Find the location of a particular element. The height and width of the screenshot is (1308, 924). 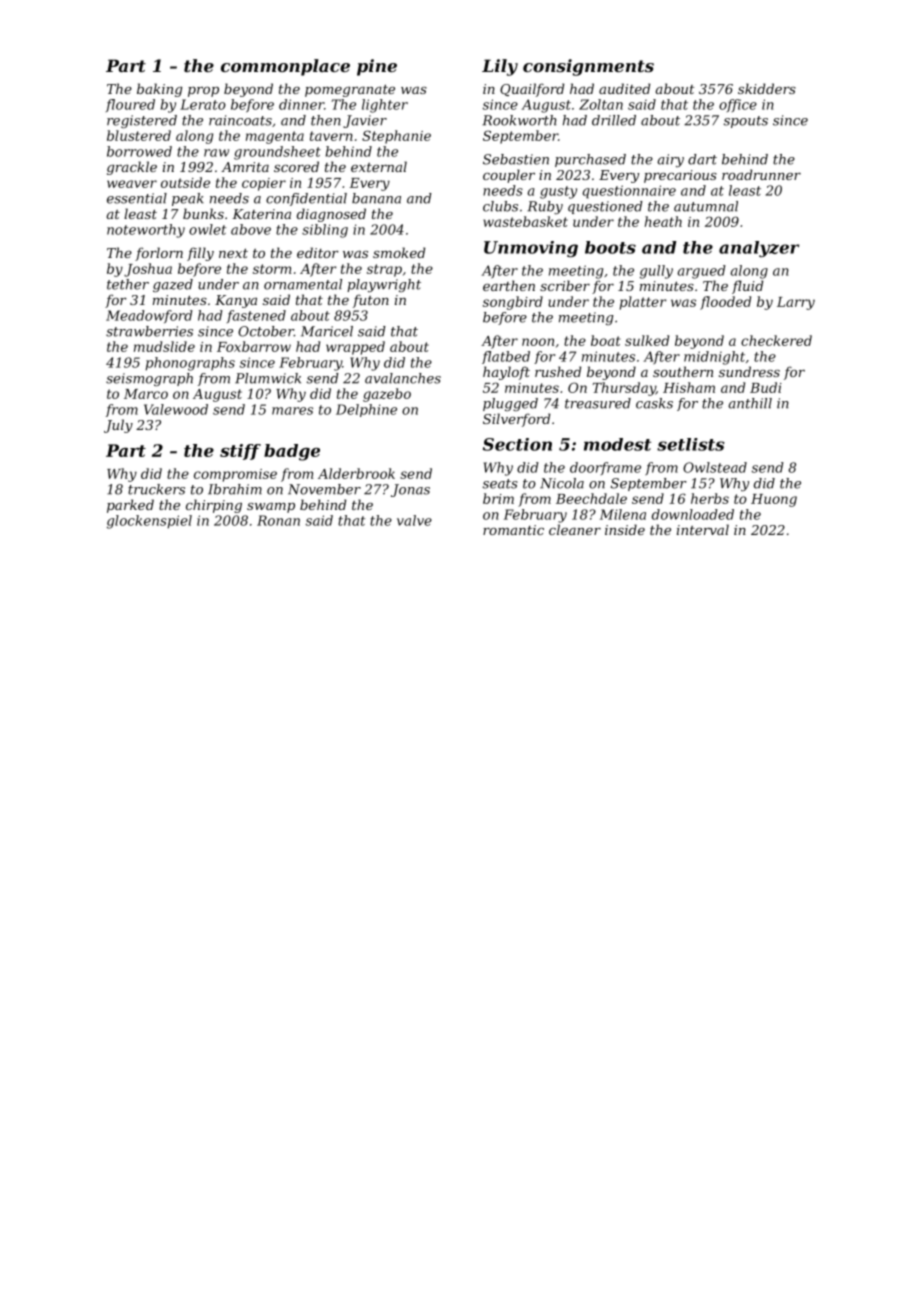

analyzer is located at coordinates (759, 249).
